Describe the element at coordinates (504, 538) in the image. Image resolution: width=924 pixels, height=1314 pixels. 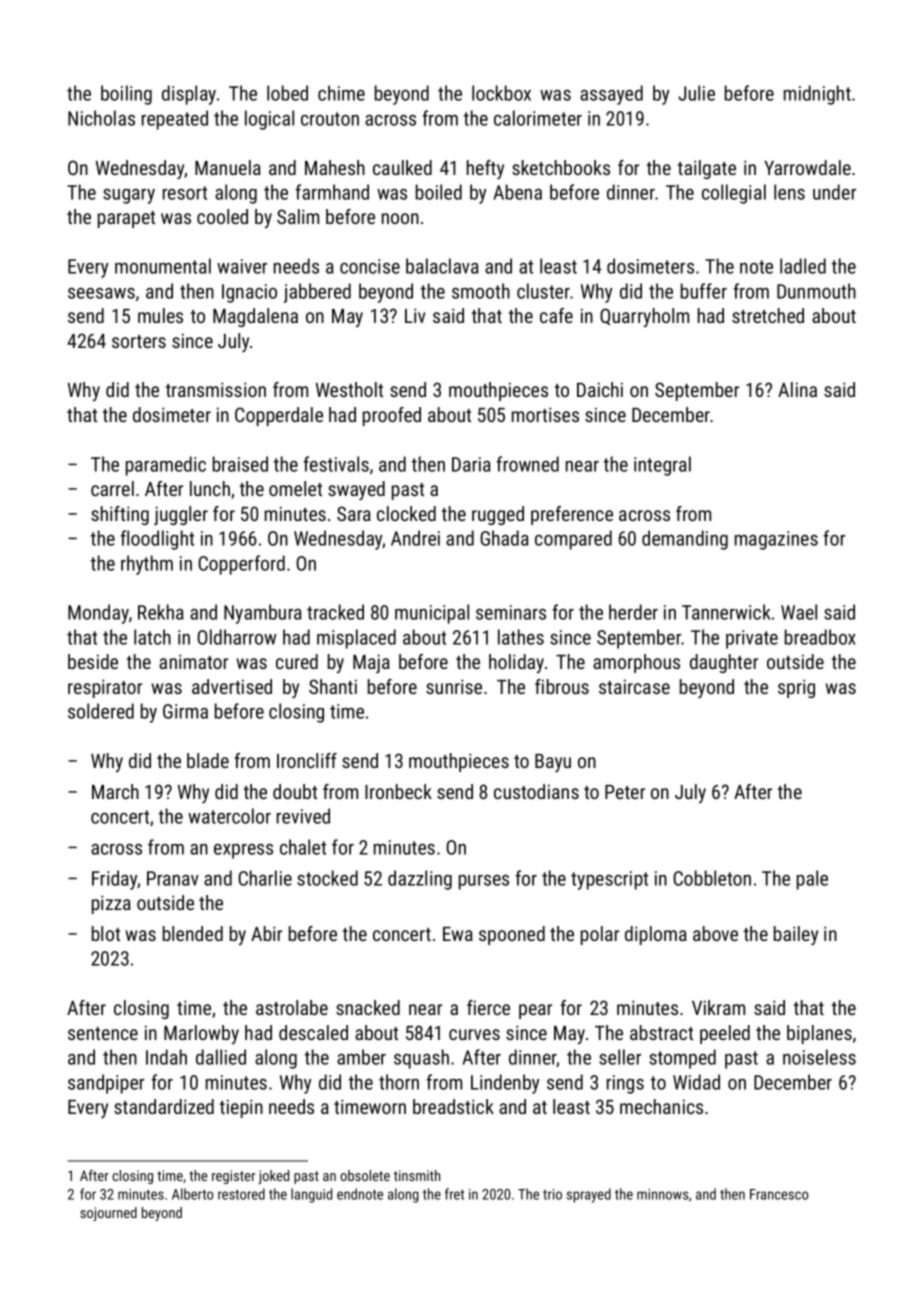
I see `Ghada` at that location.
